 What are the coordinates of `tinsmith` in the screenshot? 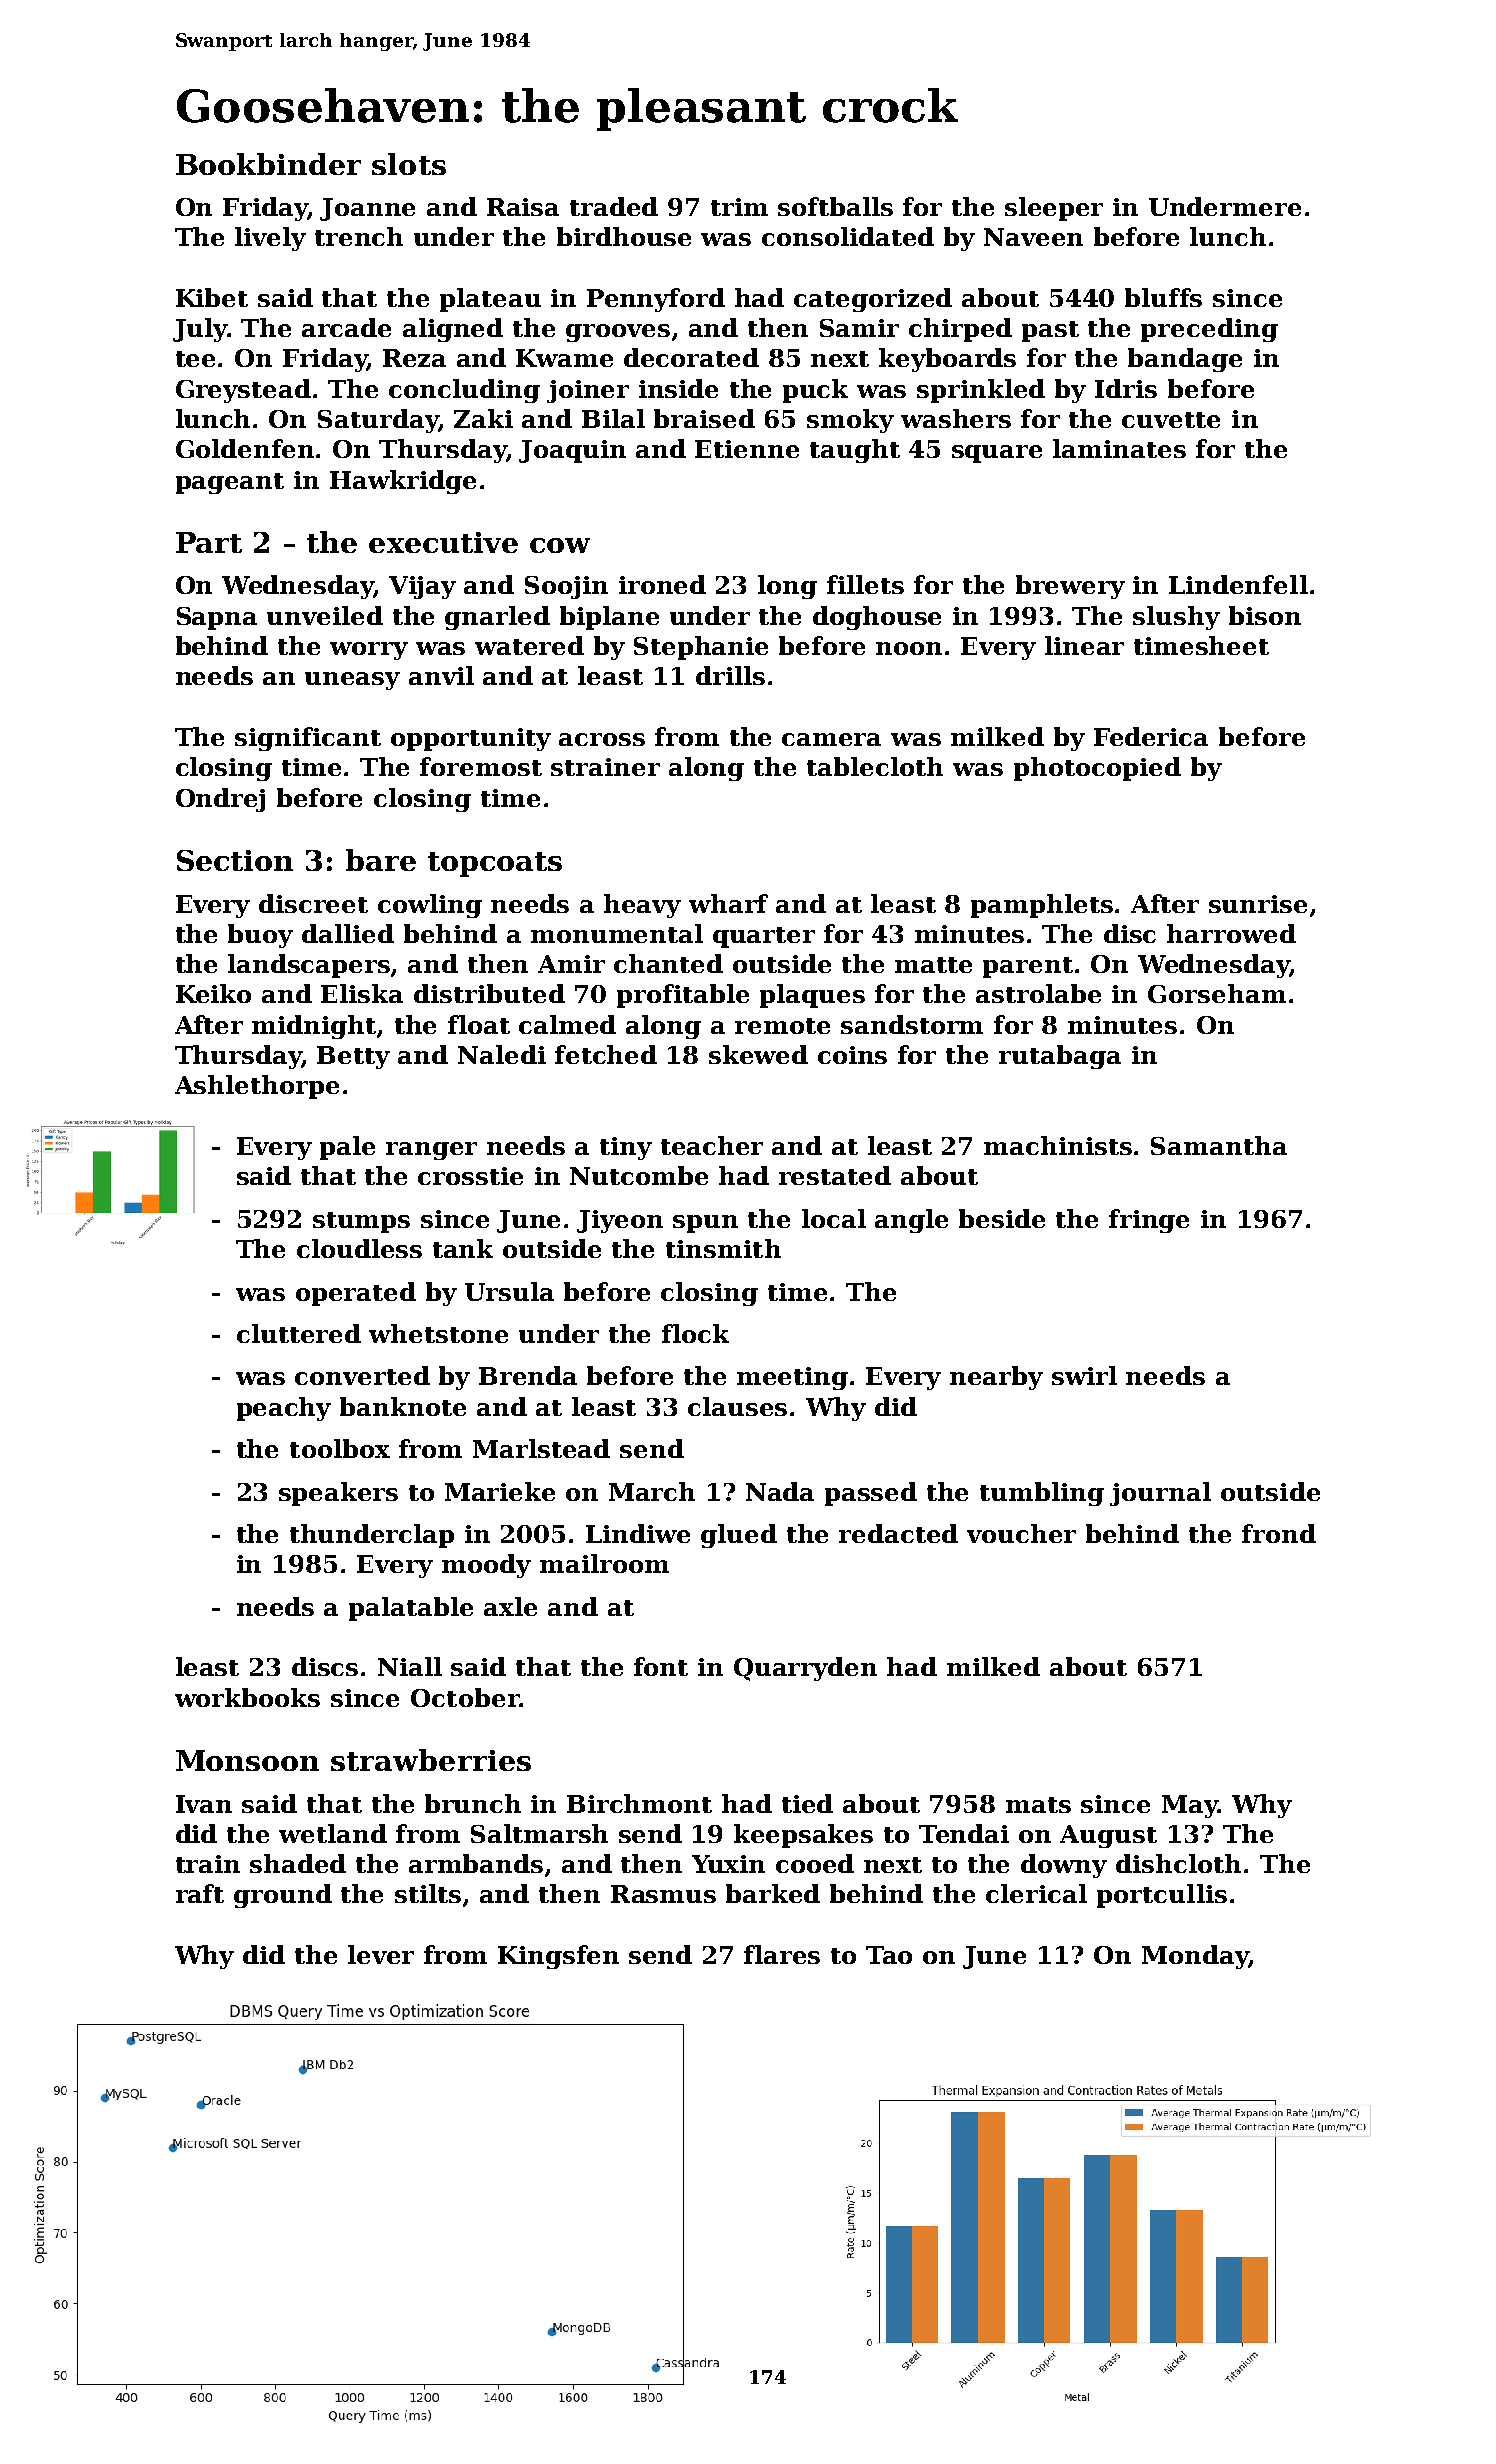 It's located at (723, 1248).
